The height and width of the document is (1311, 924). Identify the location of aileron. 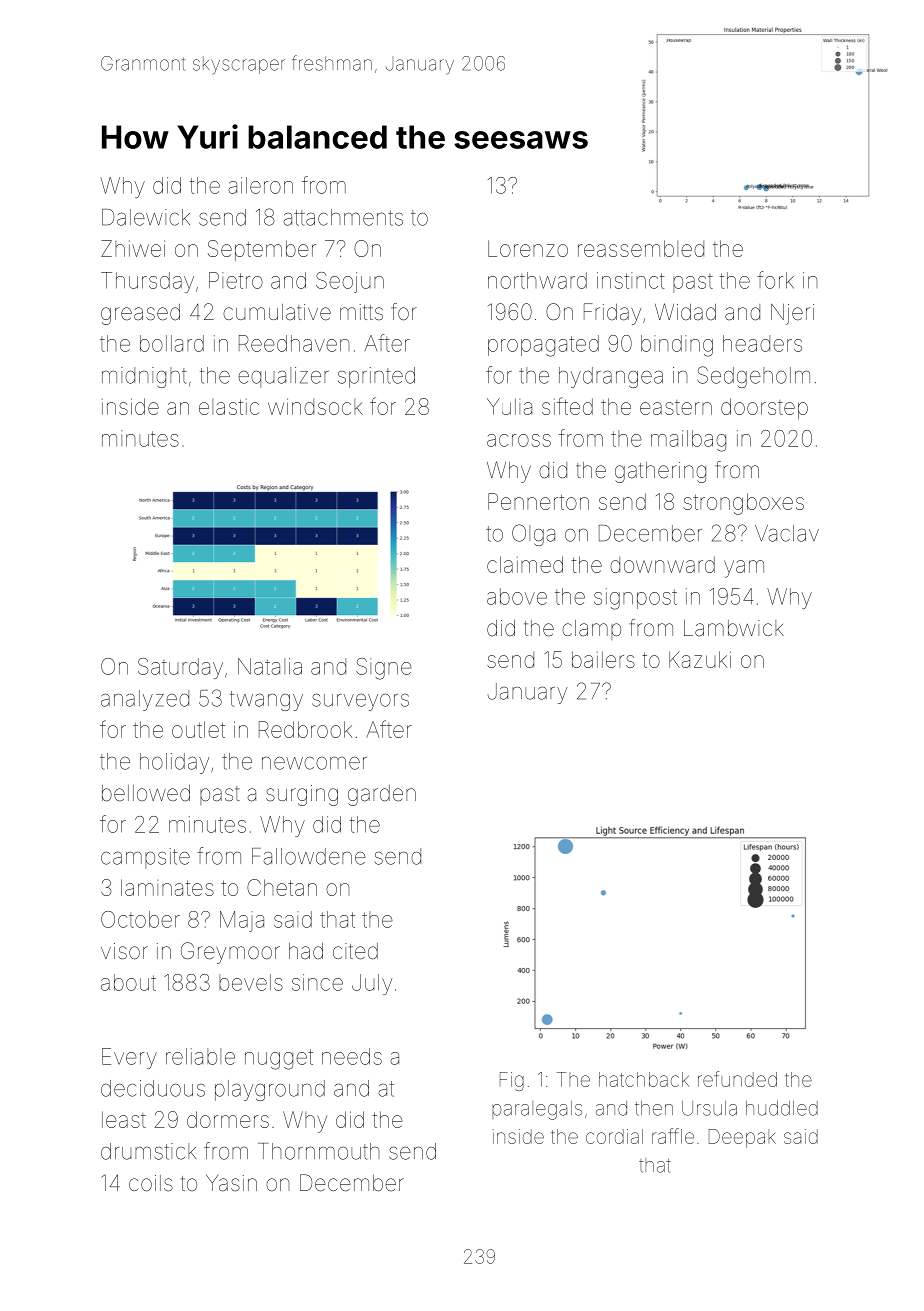
(260, 185).
